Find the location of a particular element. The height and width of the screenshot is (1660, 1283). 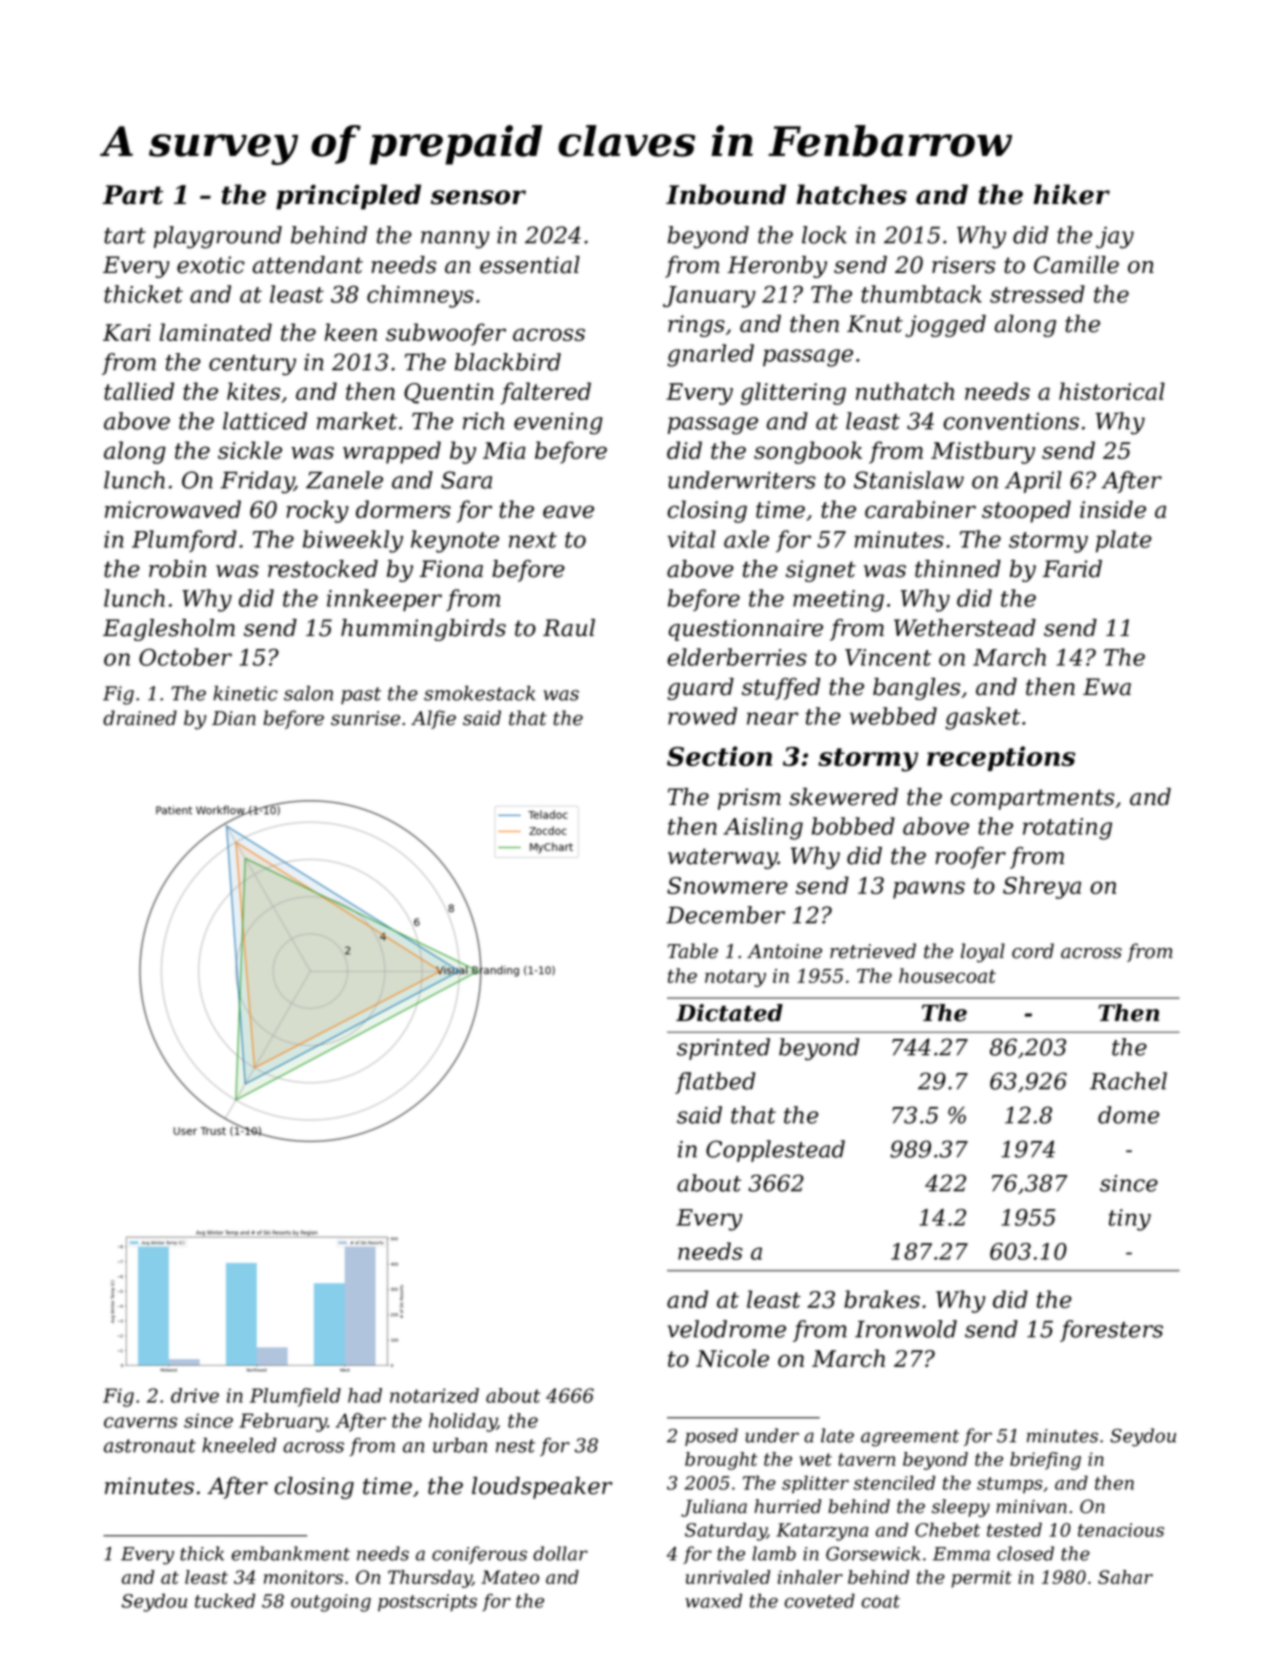

outgoing is located at coordinates (331, 1603).
